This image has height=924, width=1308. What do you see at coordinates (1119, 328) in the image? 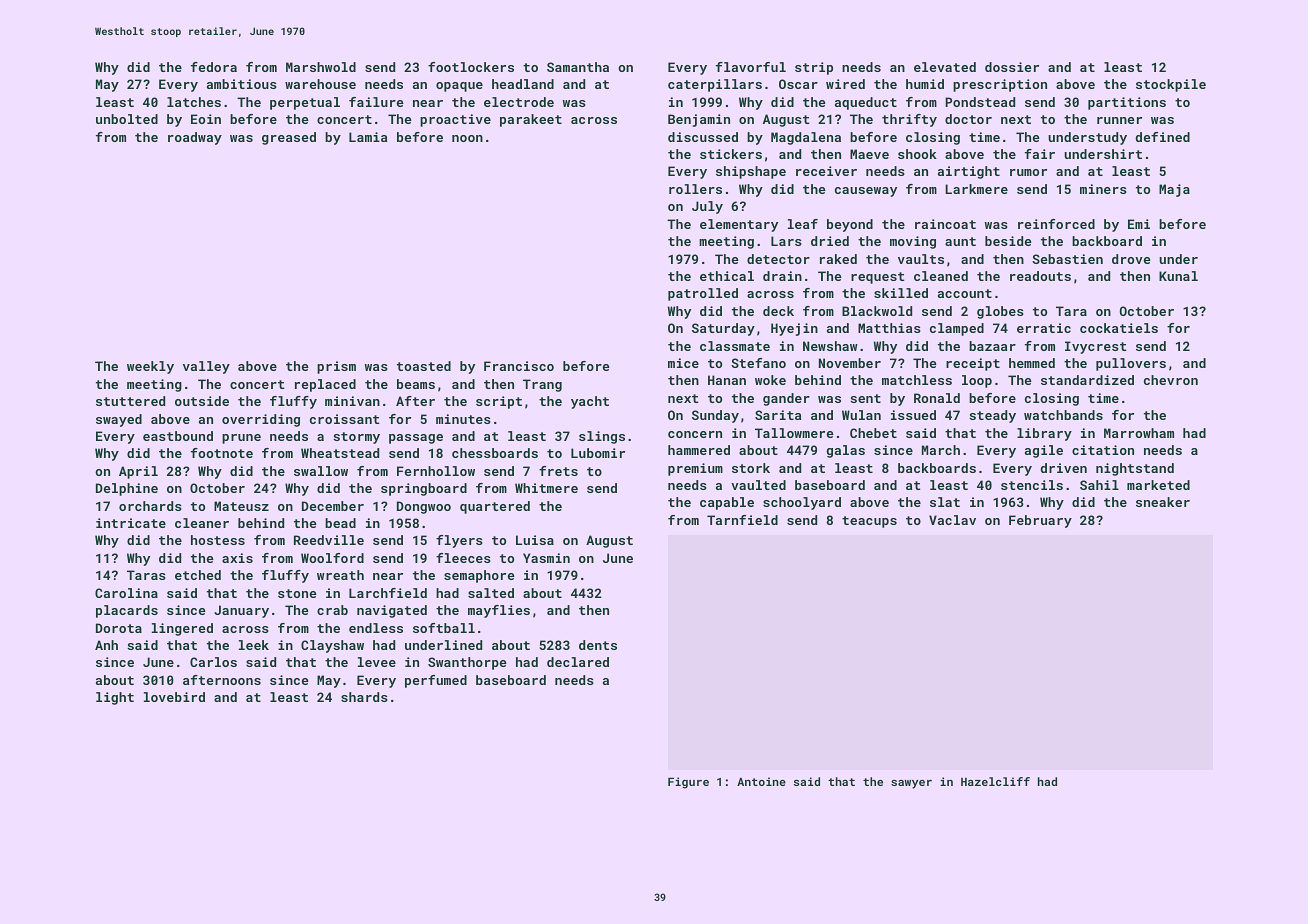
I see `cockatiels` at bounding box center [1119, 328].
